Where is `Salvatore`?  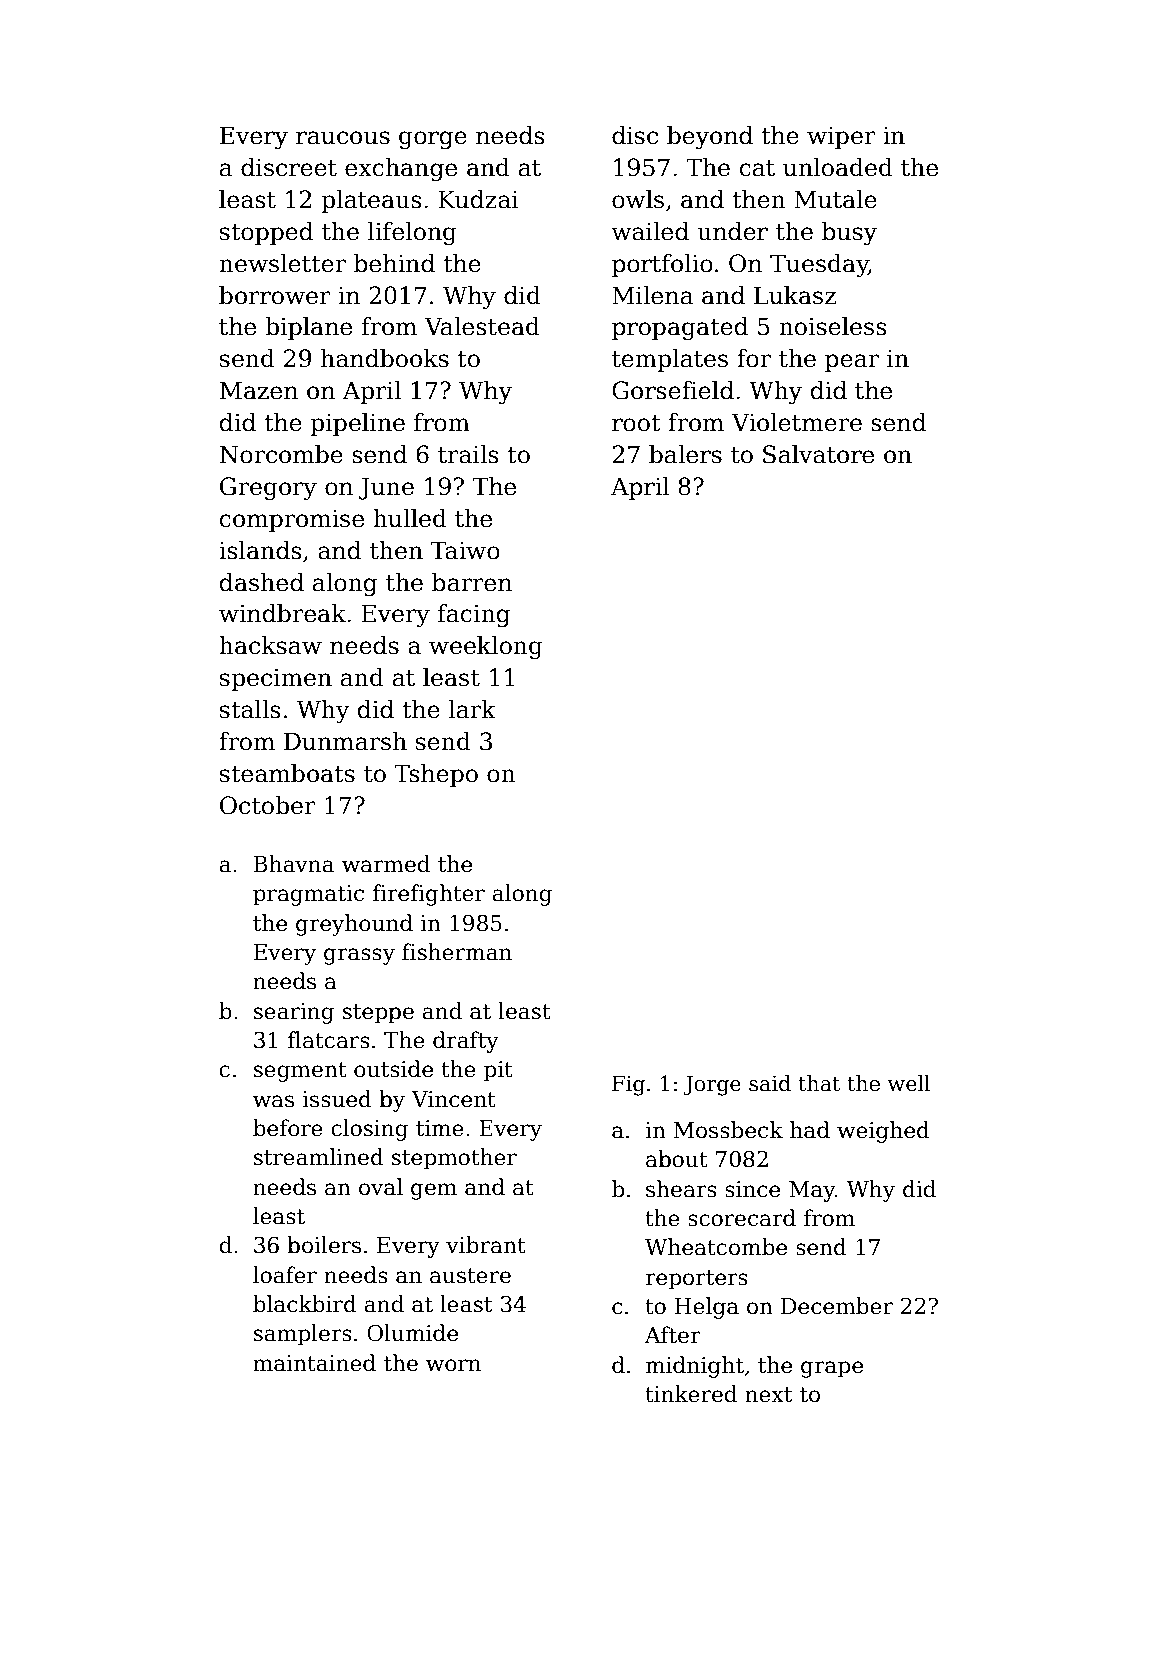
Salvatore is located at coordinates (818, 454).
